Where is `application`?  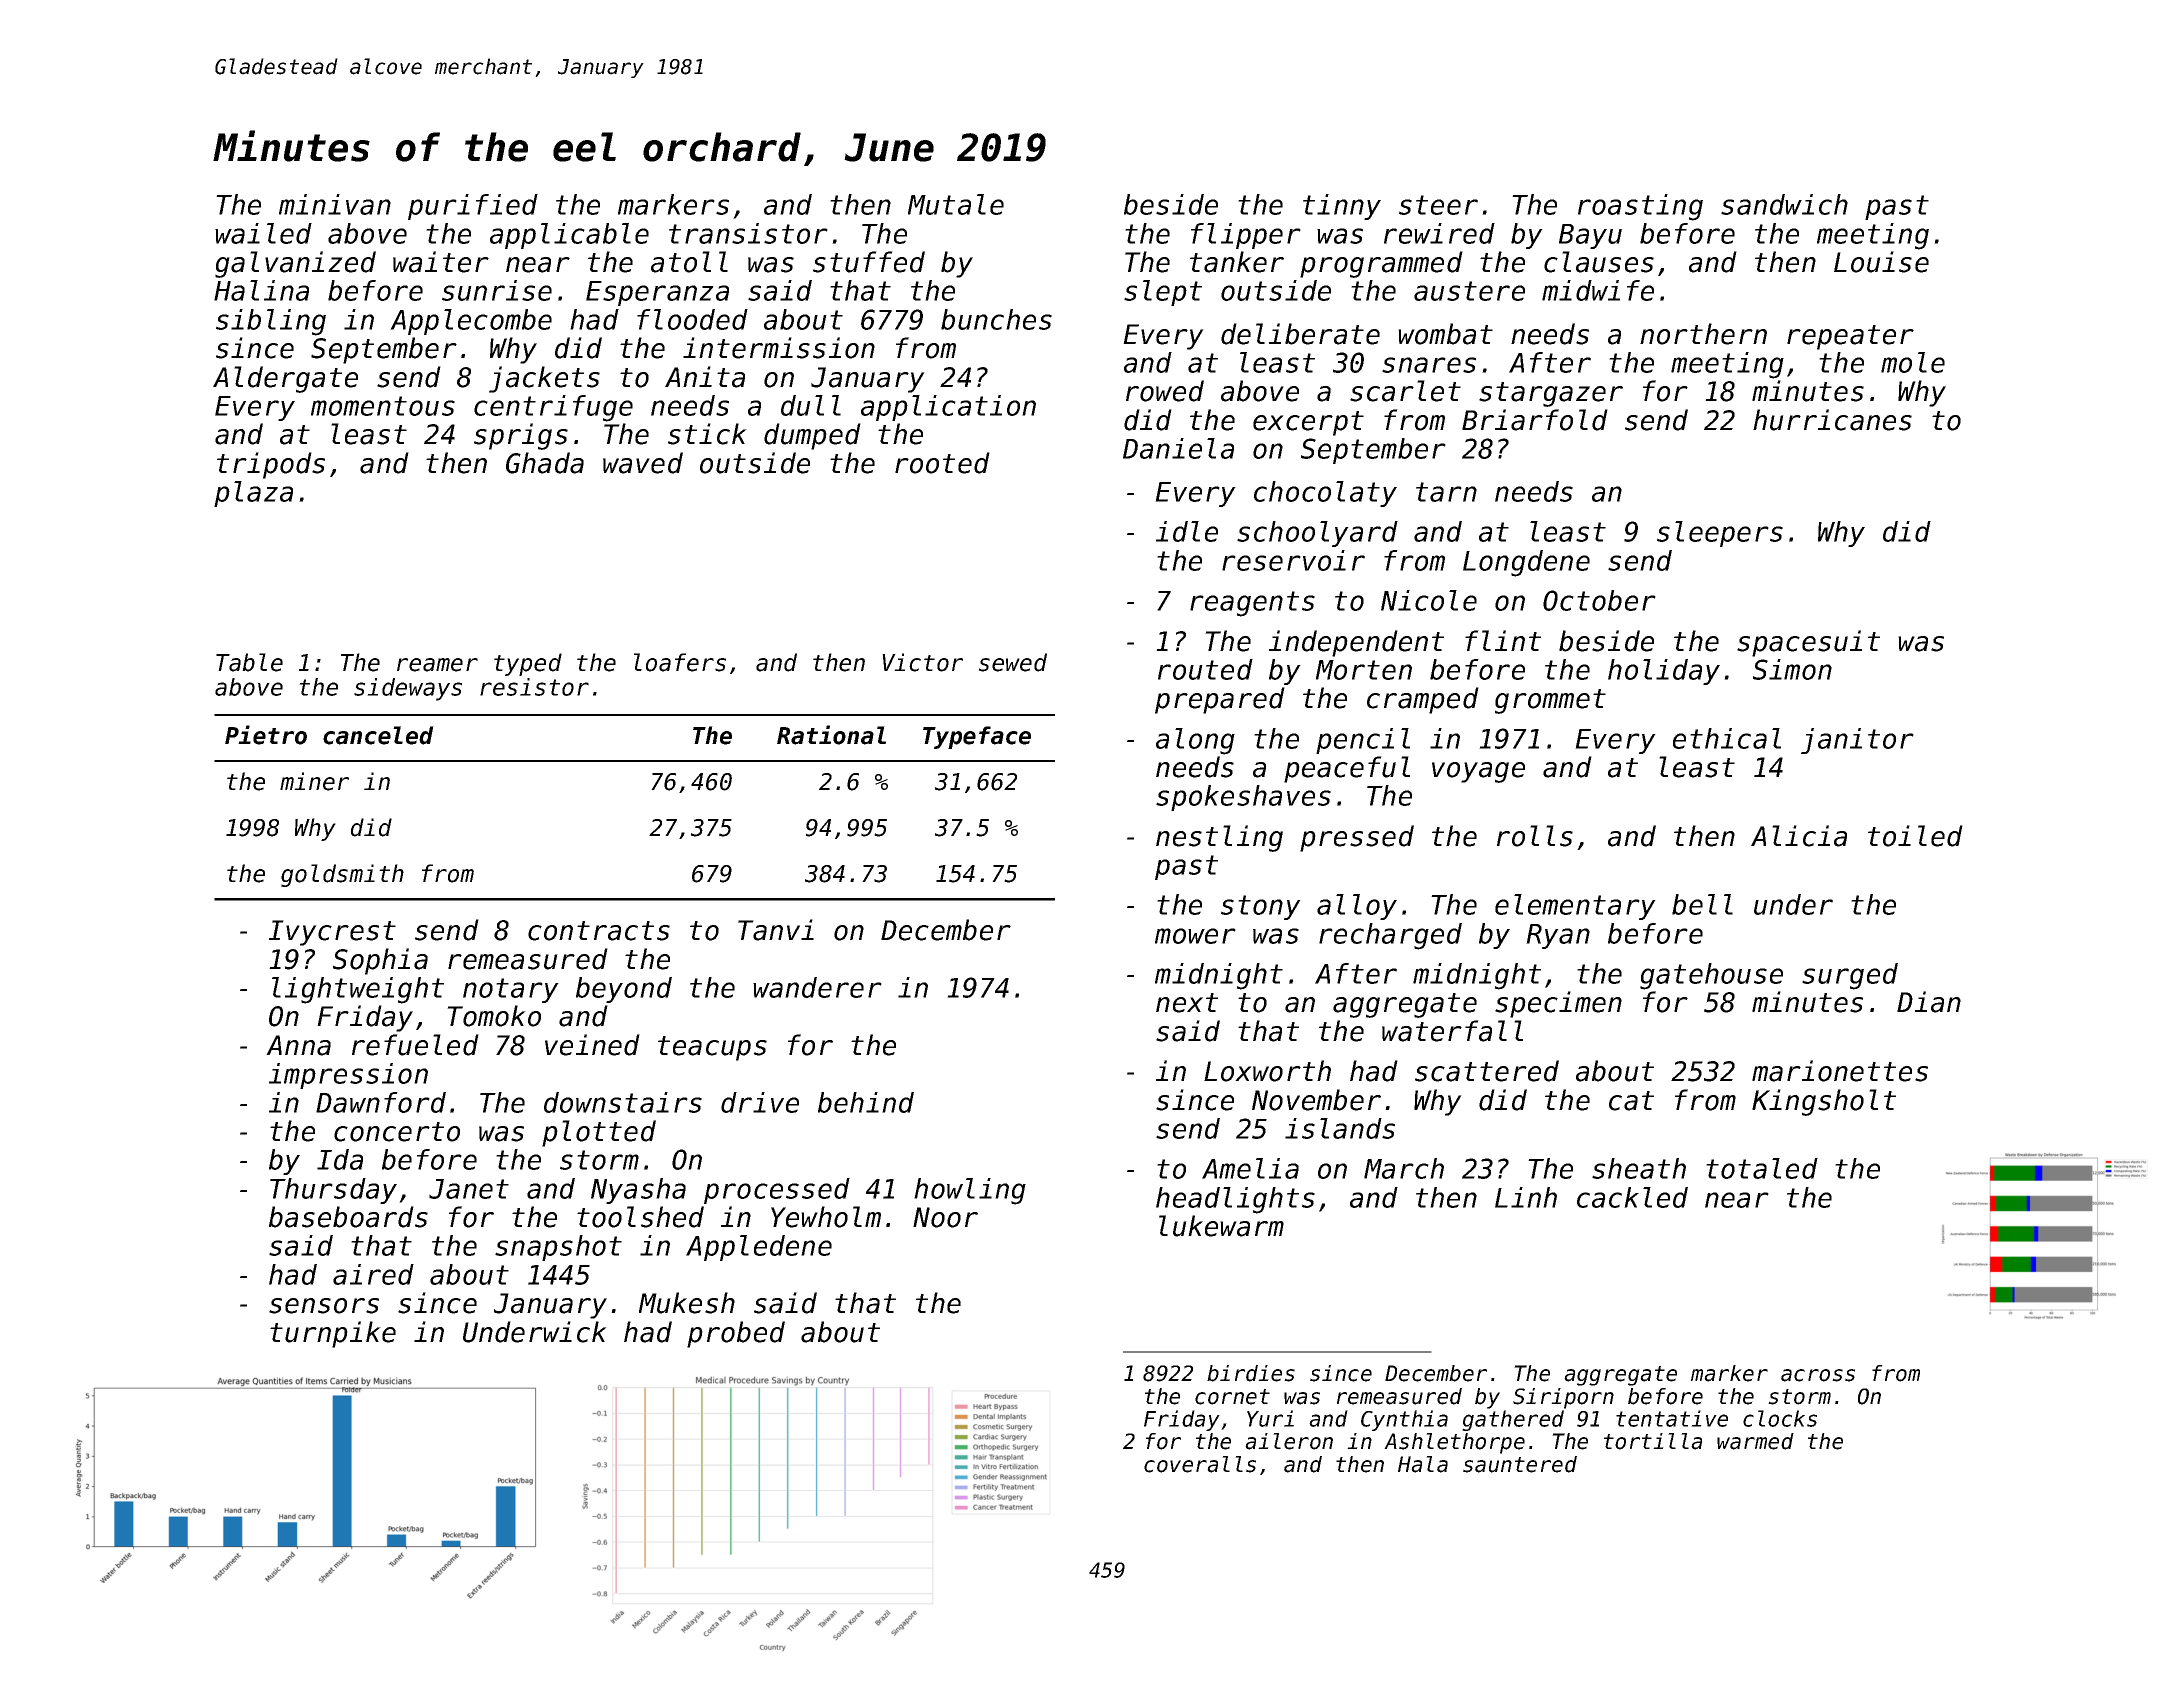 application is located at coordinates (948, 408).
